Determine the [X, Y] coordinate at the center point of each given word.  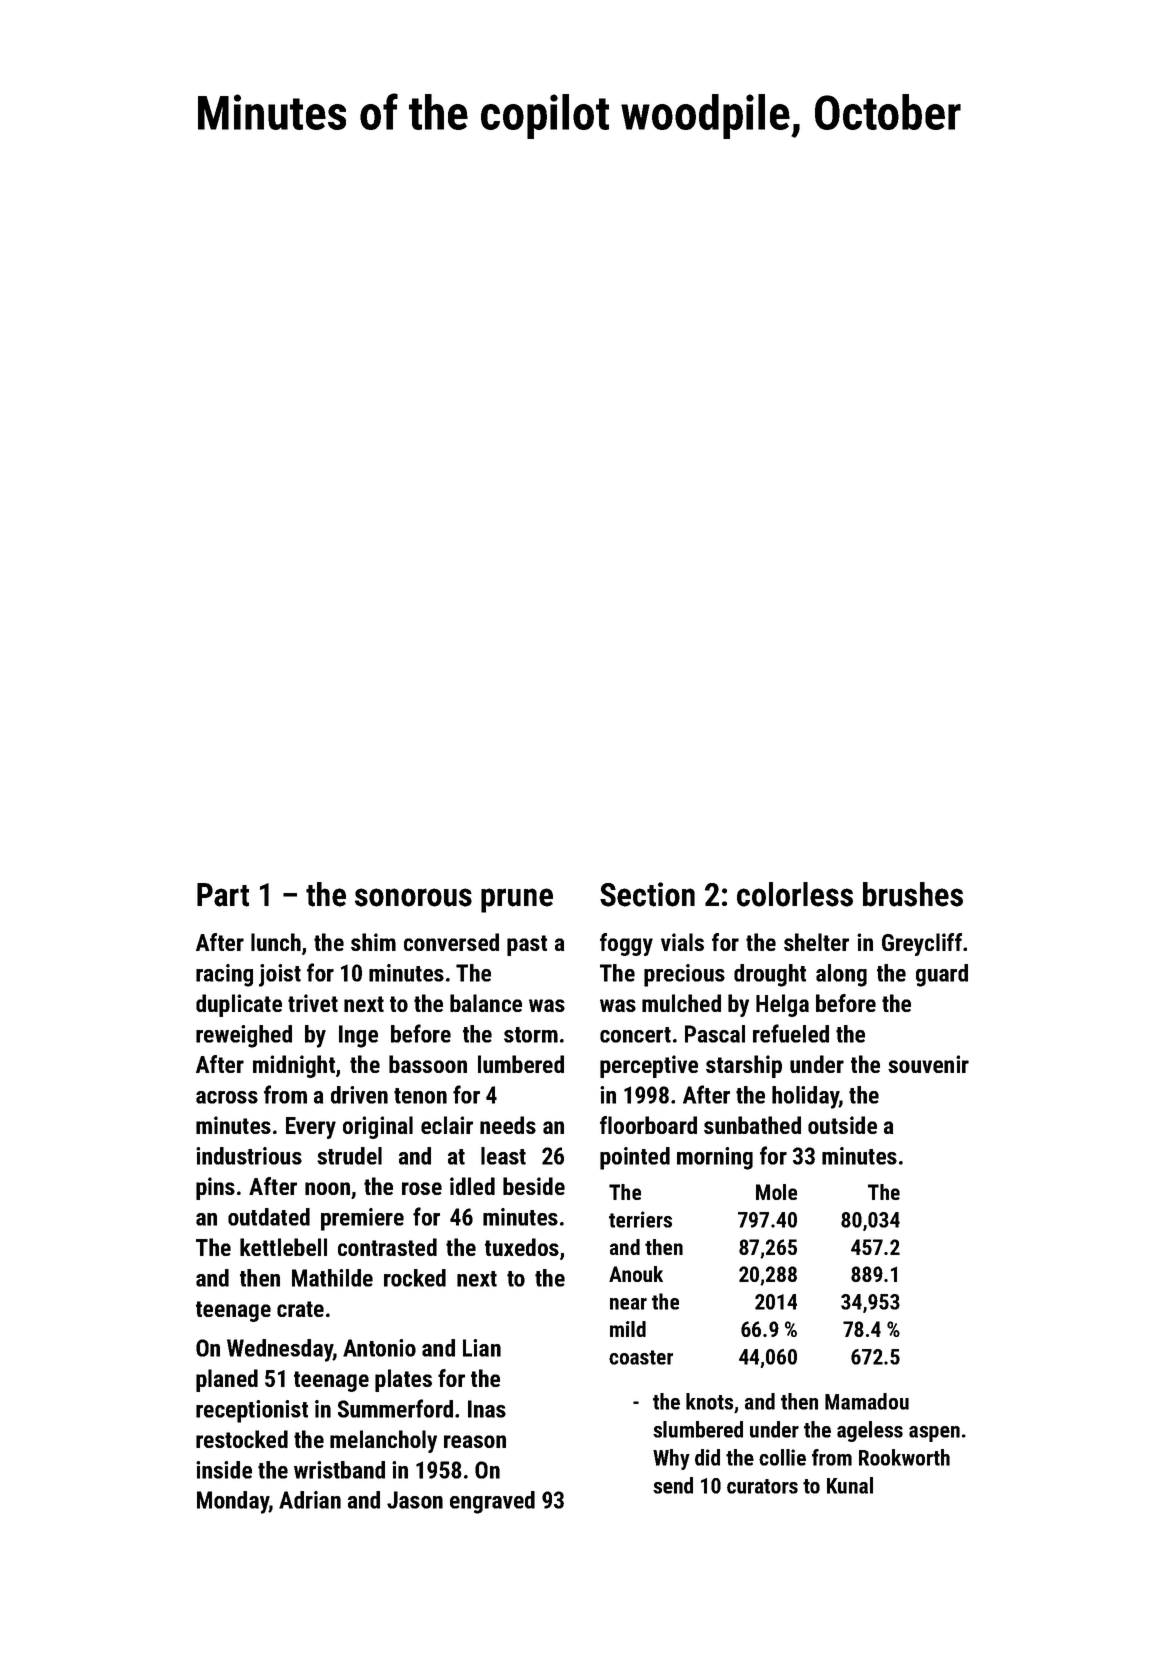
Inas [487, 1409]
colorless [795, 894]
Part [223, 895]
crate [300, 1309]
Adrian [310, 1500]
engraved [492, 1502]
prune [517, 900]
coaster [641, 1357]
